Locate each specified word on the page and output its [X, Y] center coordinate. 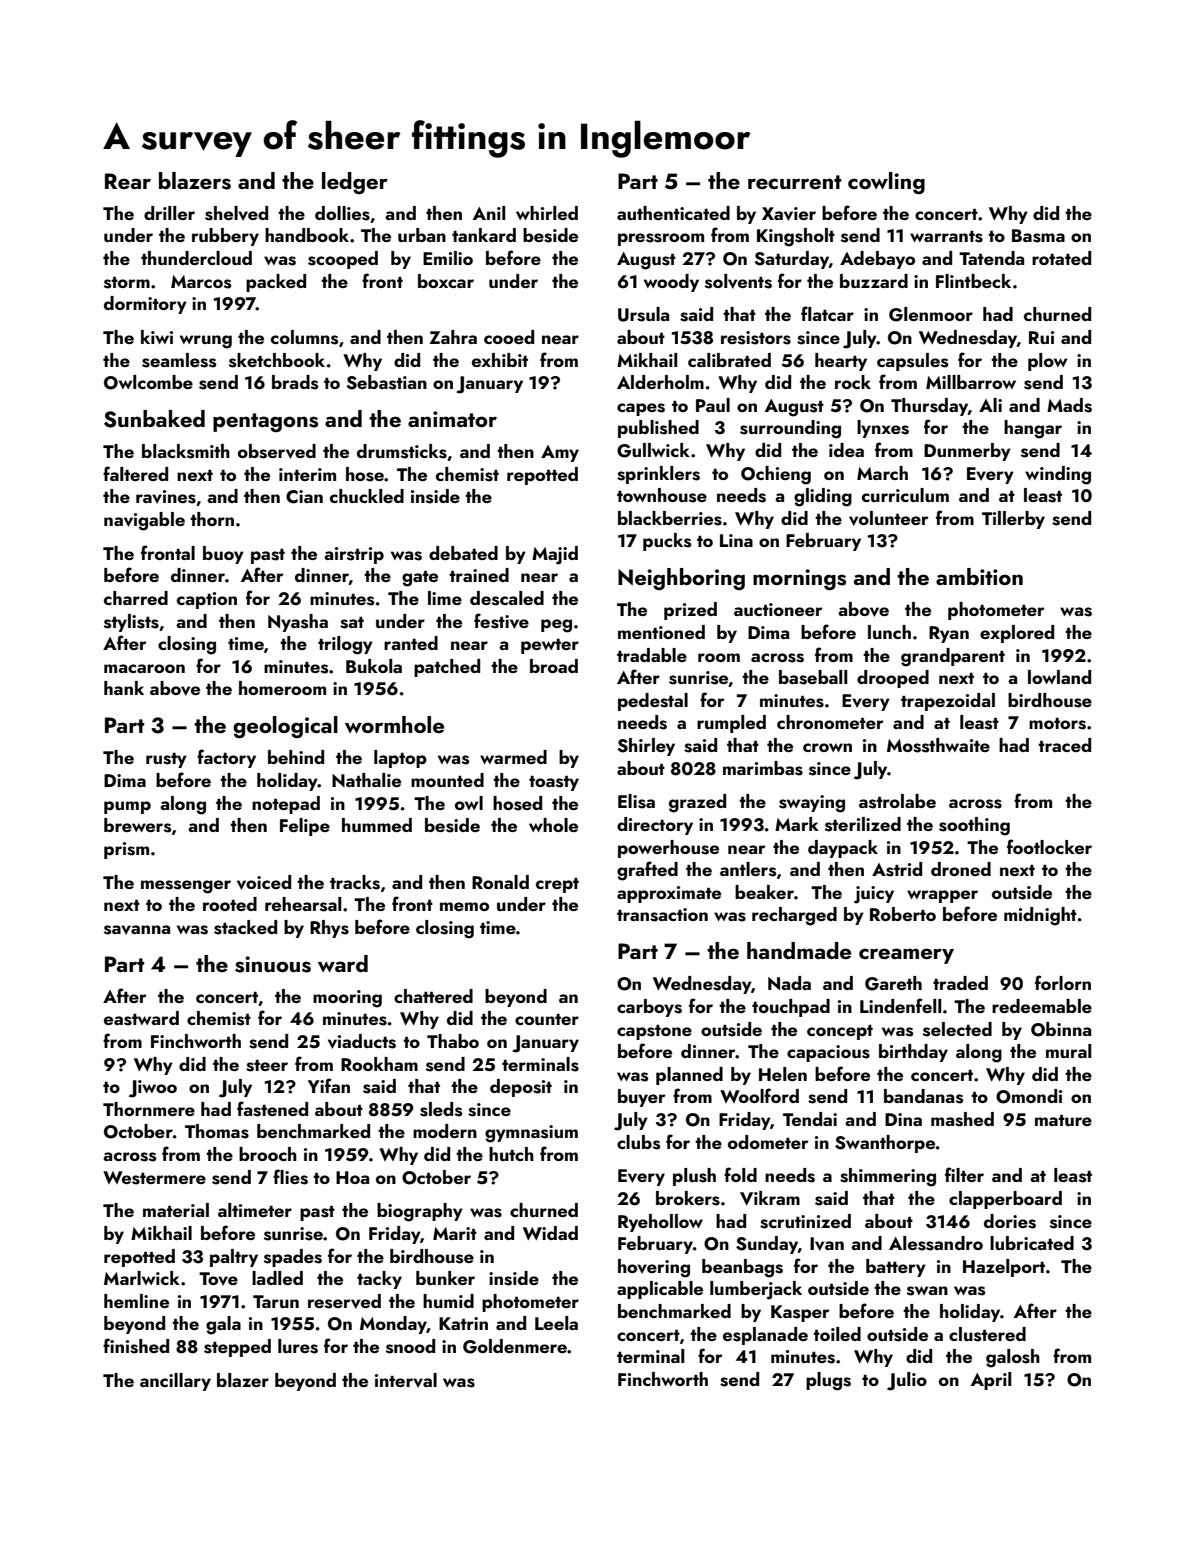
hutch [511, 1154]
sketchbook [277, 360]
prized [690, 611]
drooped [893, 679]
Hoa [352, 1177]
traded [960, 983]
